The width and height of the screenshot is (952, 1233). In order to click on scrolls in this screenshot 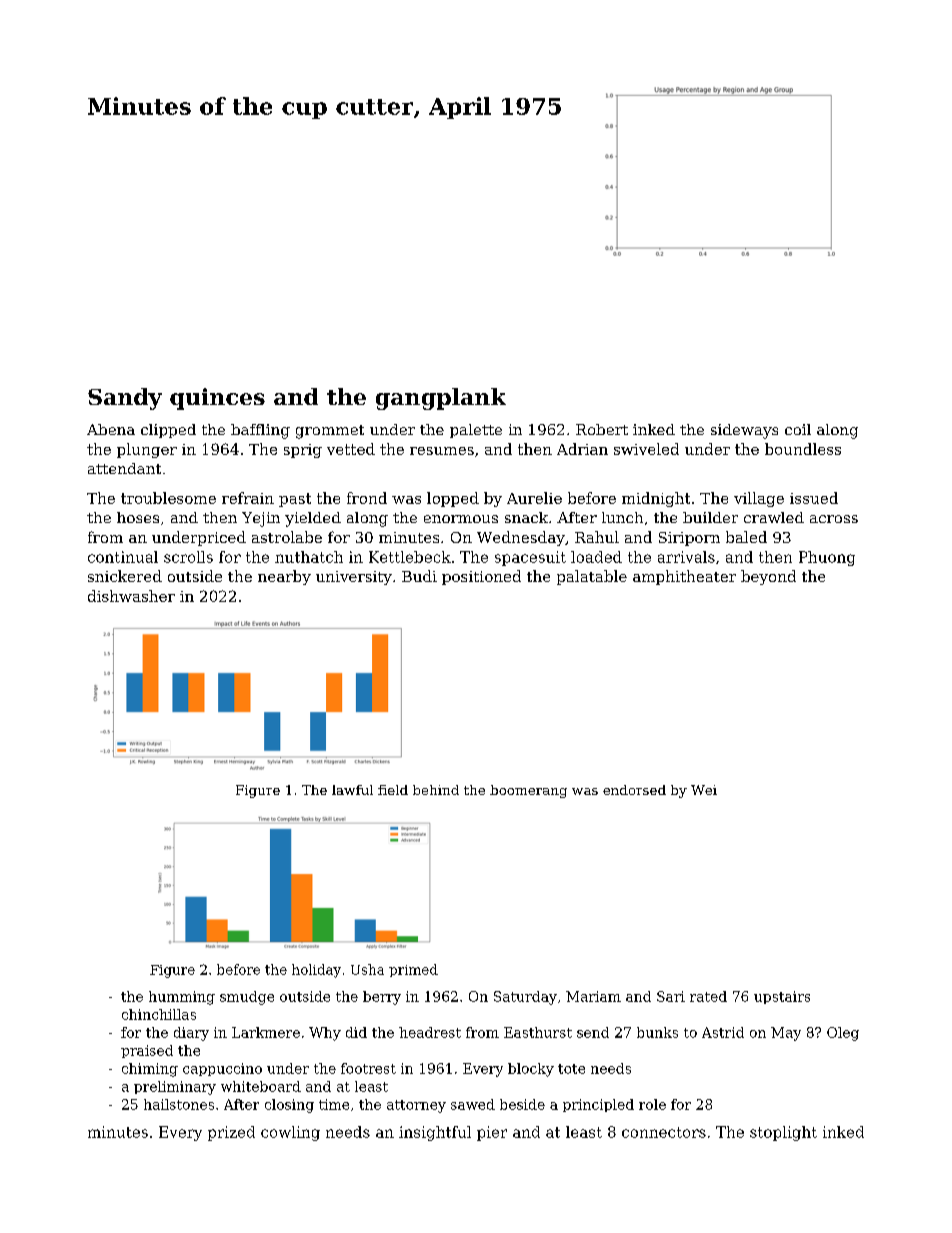, I will do `click(188, 557)`.
